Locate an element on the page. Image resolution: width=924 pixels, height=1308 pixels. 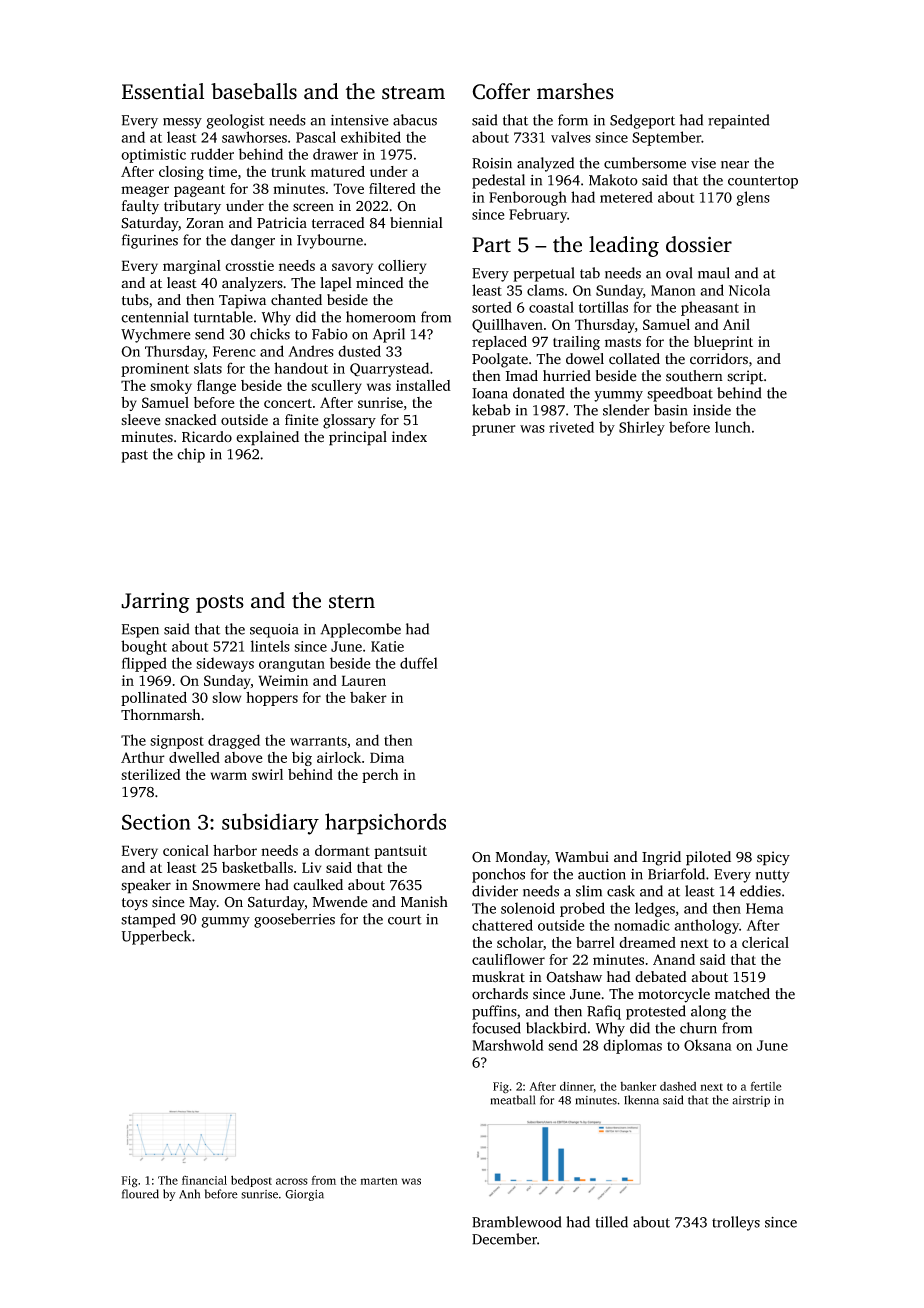
abacus is located at coordinates (415, 120).
